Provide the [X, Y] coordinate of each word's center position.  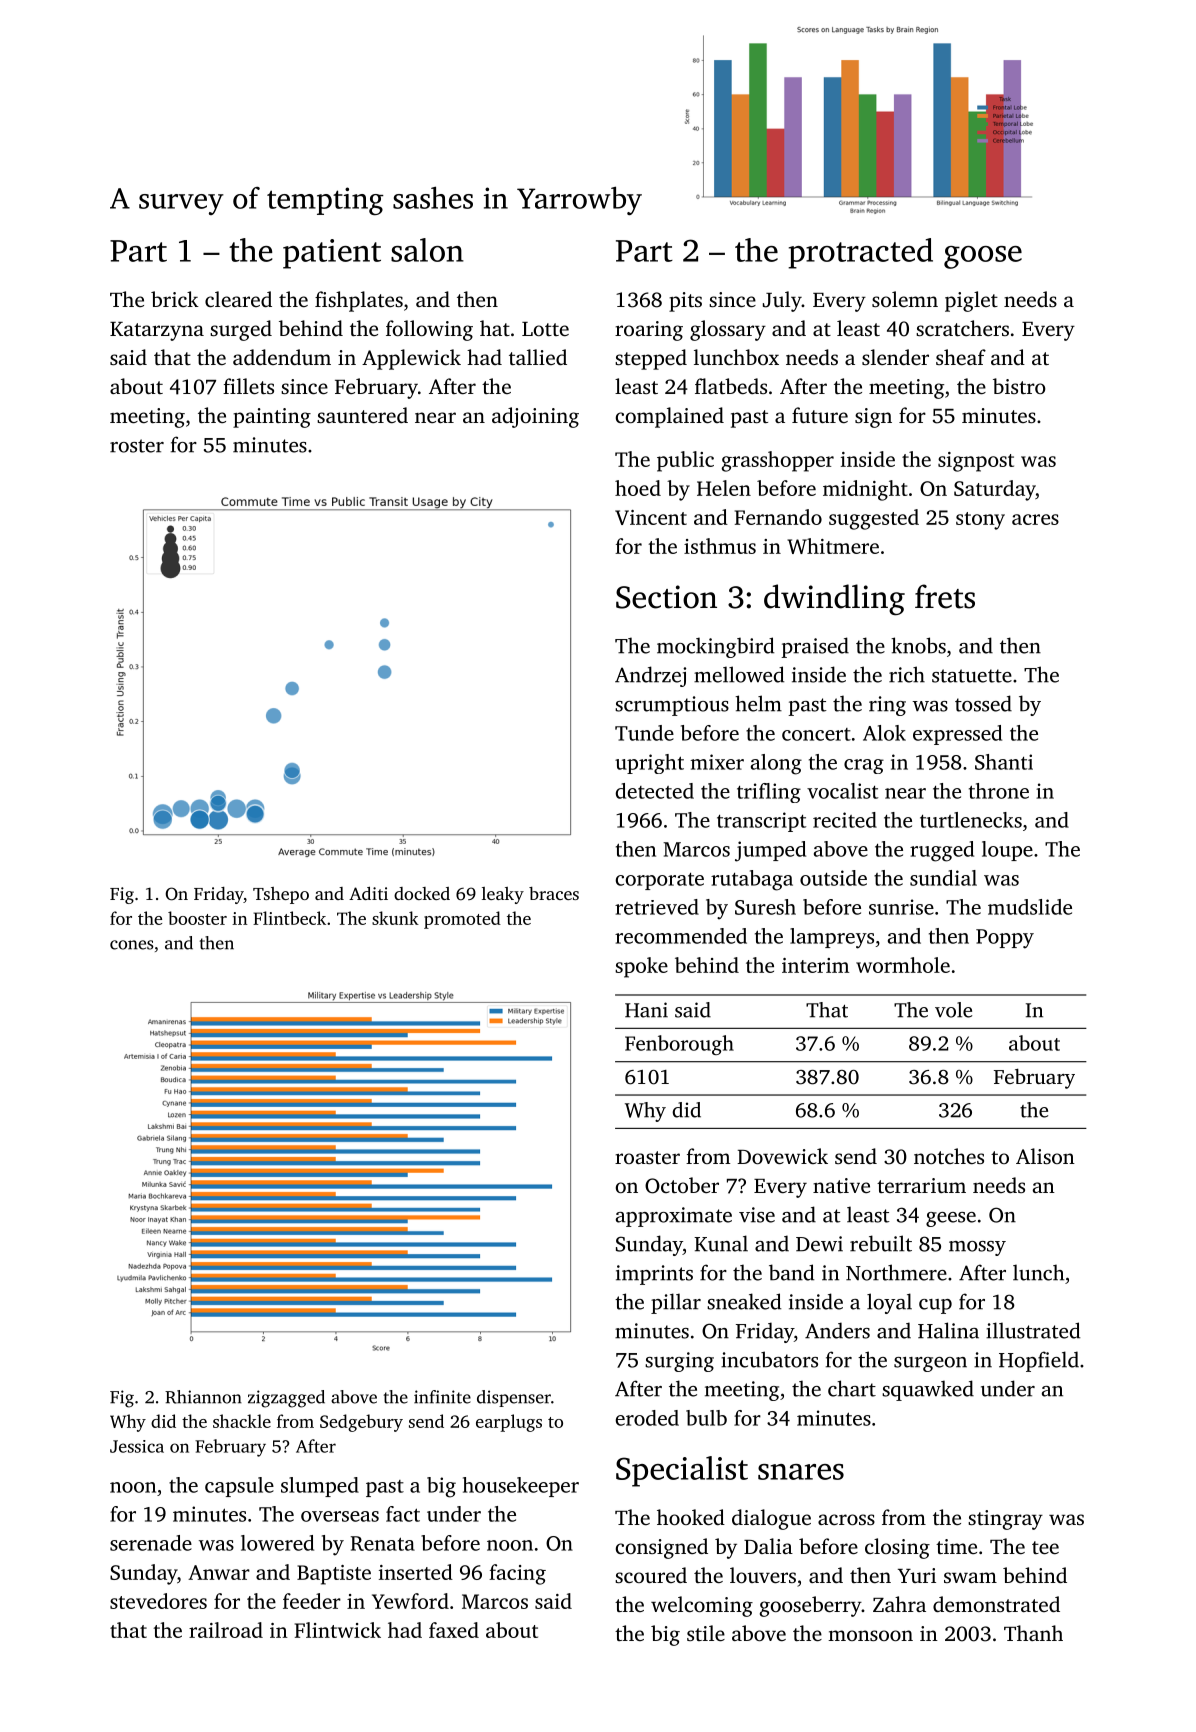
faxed [454, 1630]
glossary [728, 330]
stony [980, 521]
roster [137, 446]
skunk [395, 918]
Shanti [1004, 762]
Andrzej [650, 676]
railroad [226, 1630]
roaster [647, 1157]
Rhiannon [203, 1397]
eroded [647, 1418]
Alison [1045, 1156]
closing [897, 1548]
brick [175, 299]
